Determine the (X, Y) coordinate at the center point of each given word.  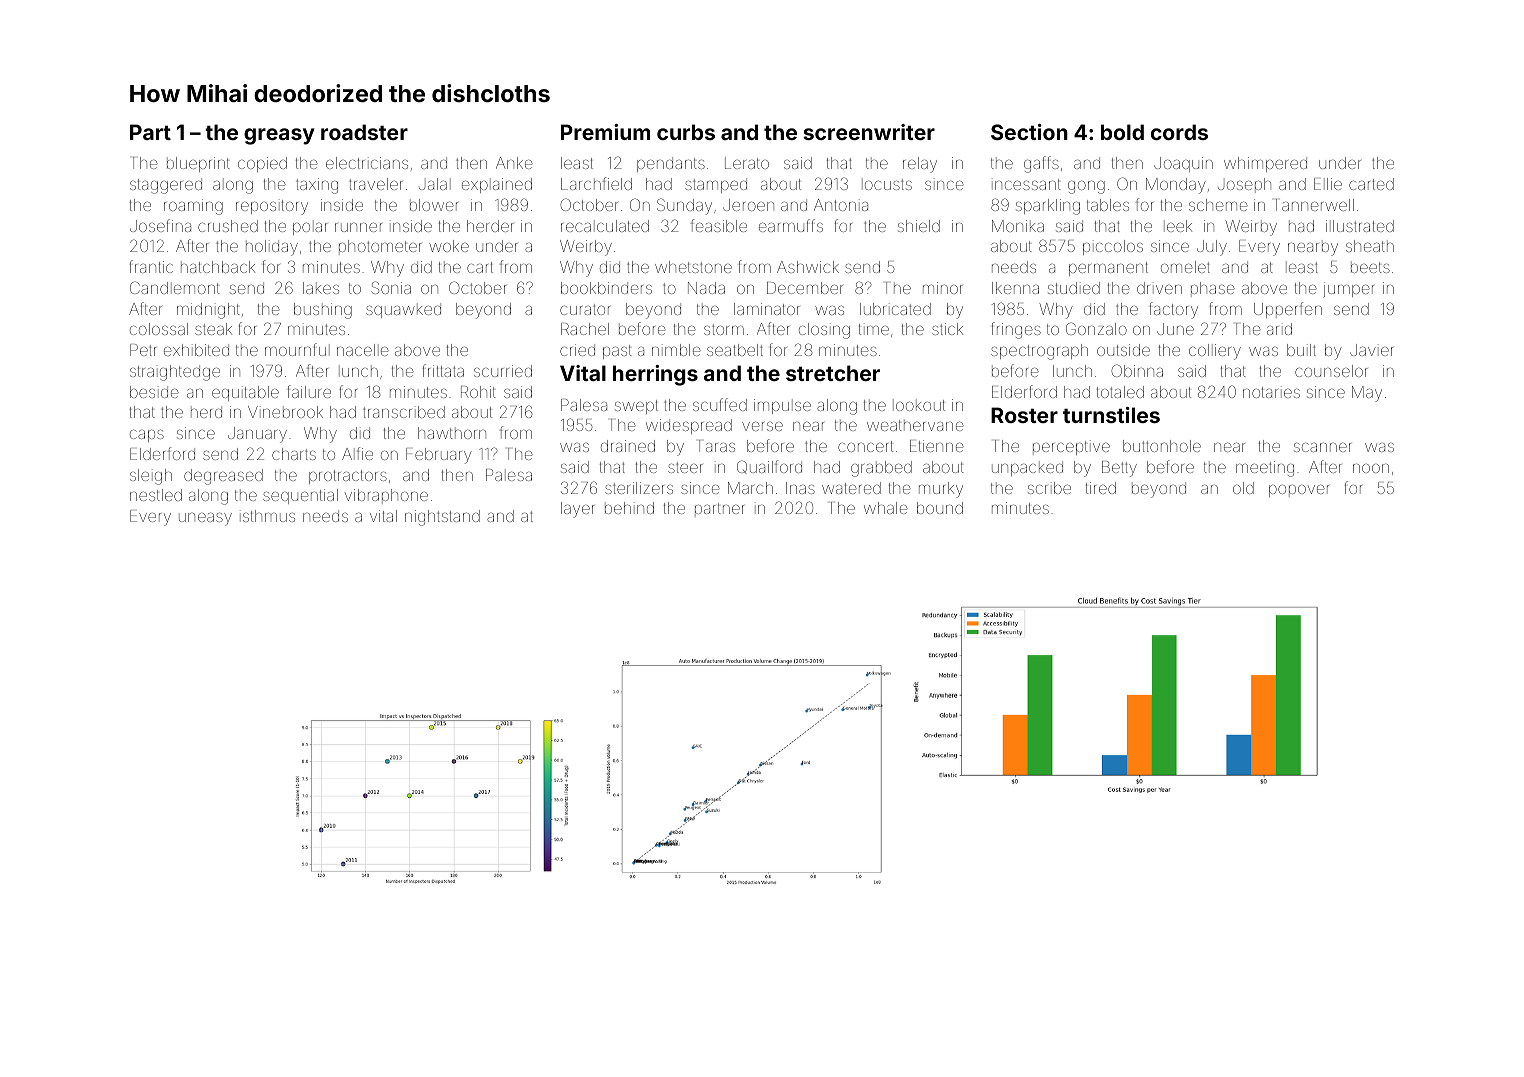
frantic (151, 266)
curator (585, 309)
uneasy (205, 519)
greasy (279, 136)
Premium (605, 132)
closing (824, 331)
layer (577, 510)
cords (1179, 132)
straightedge (175, 373)
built (1301, 350)
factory (1174, 310)
